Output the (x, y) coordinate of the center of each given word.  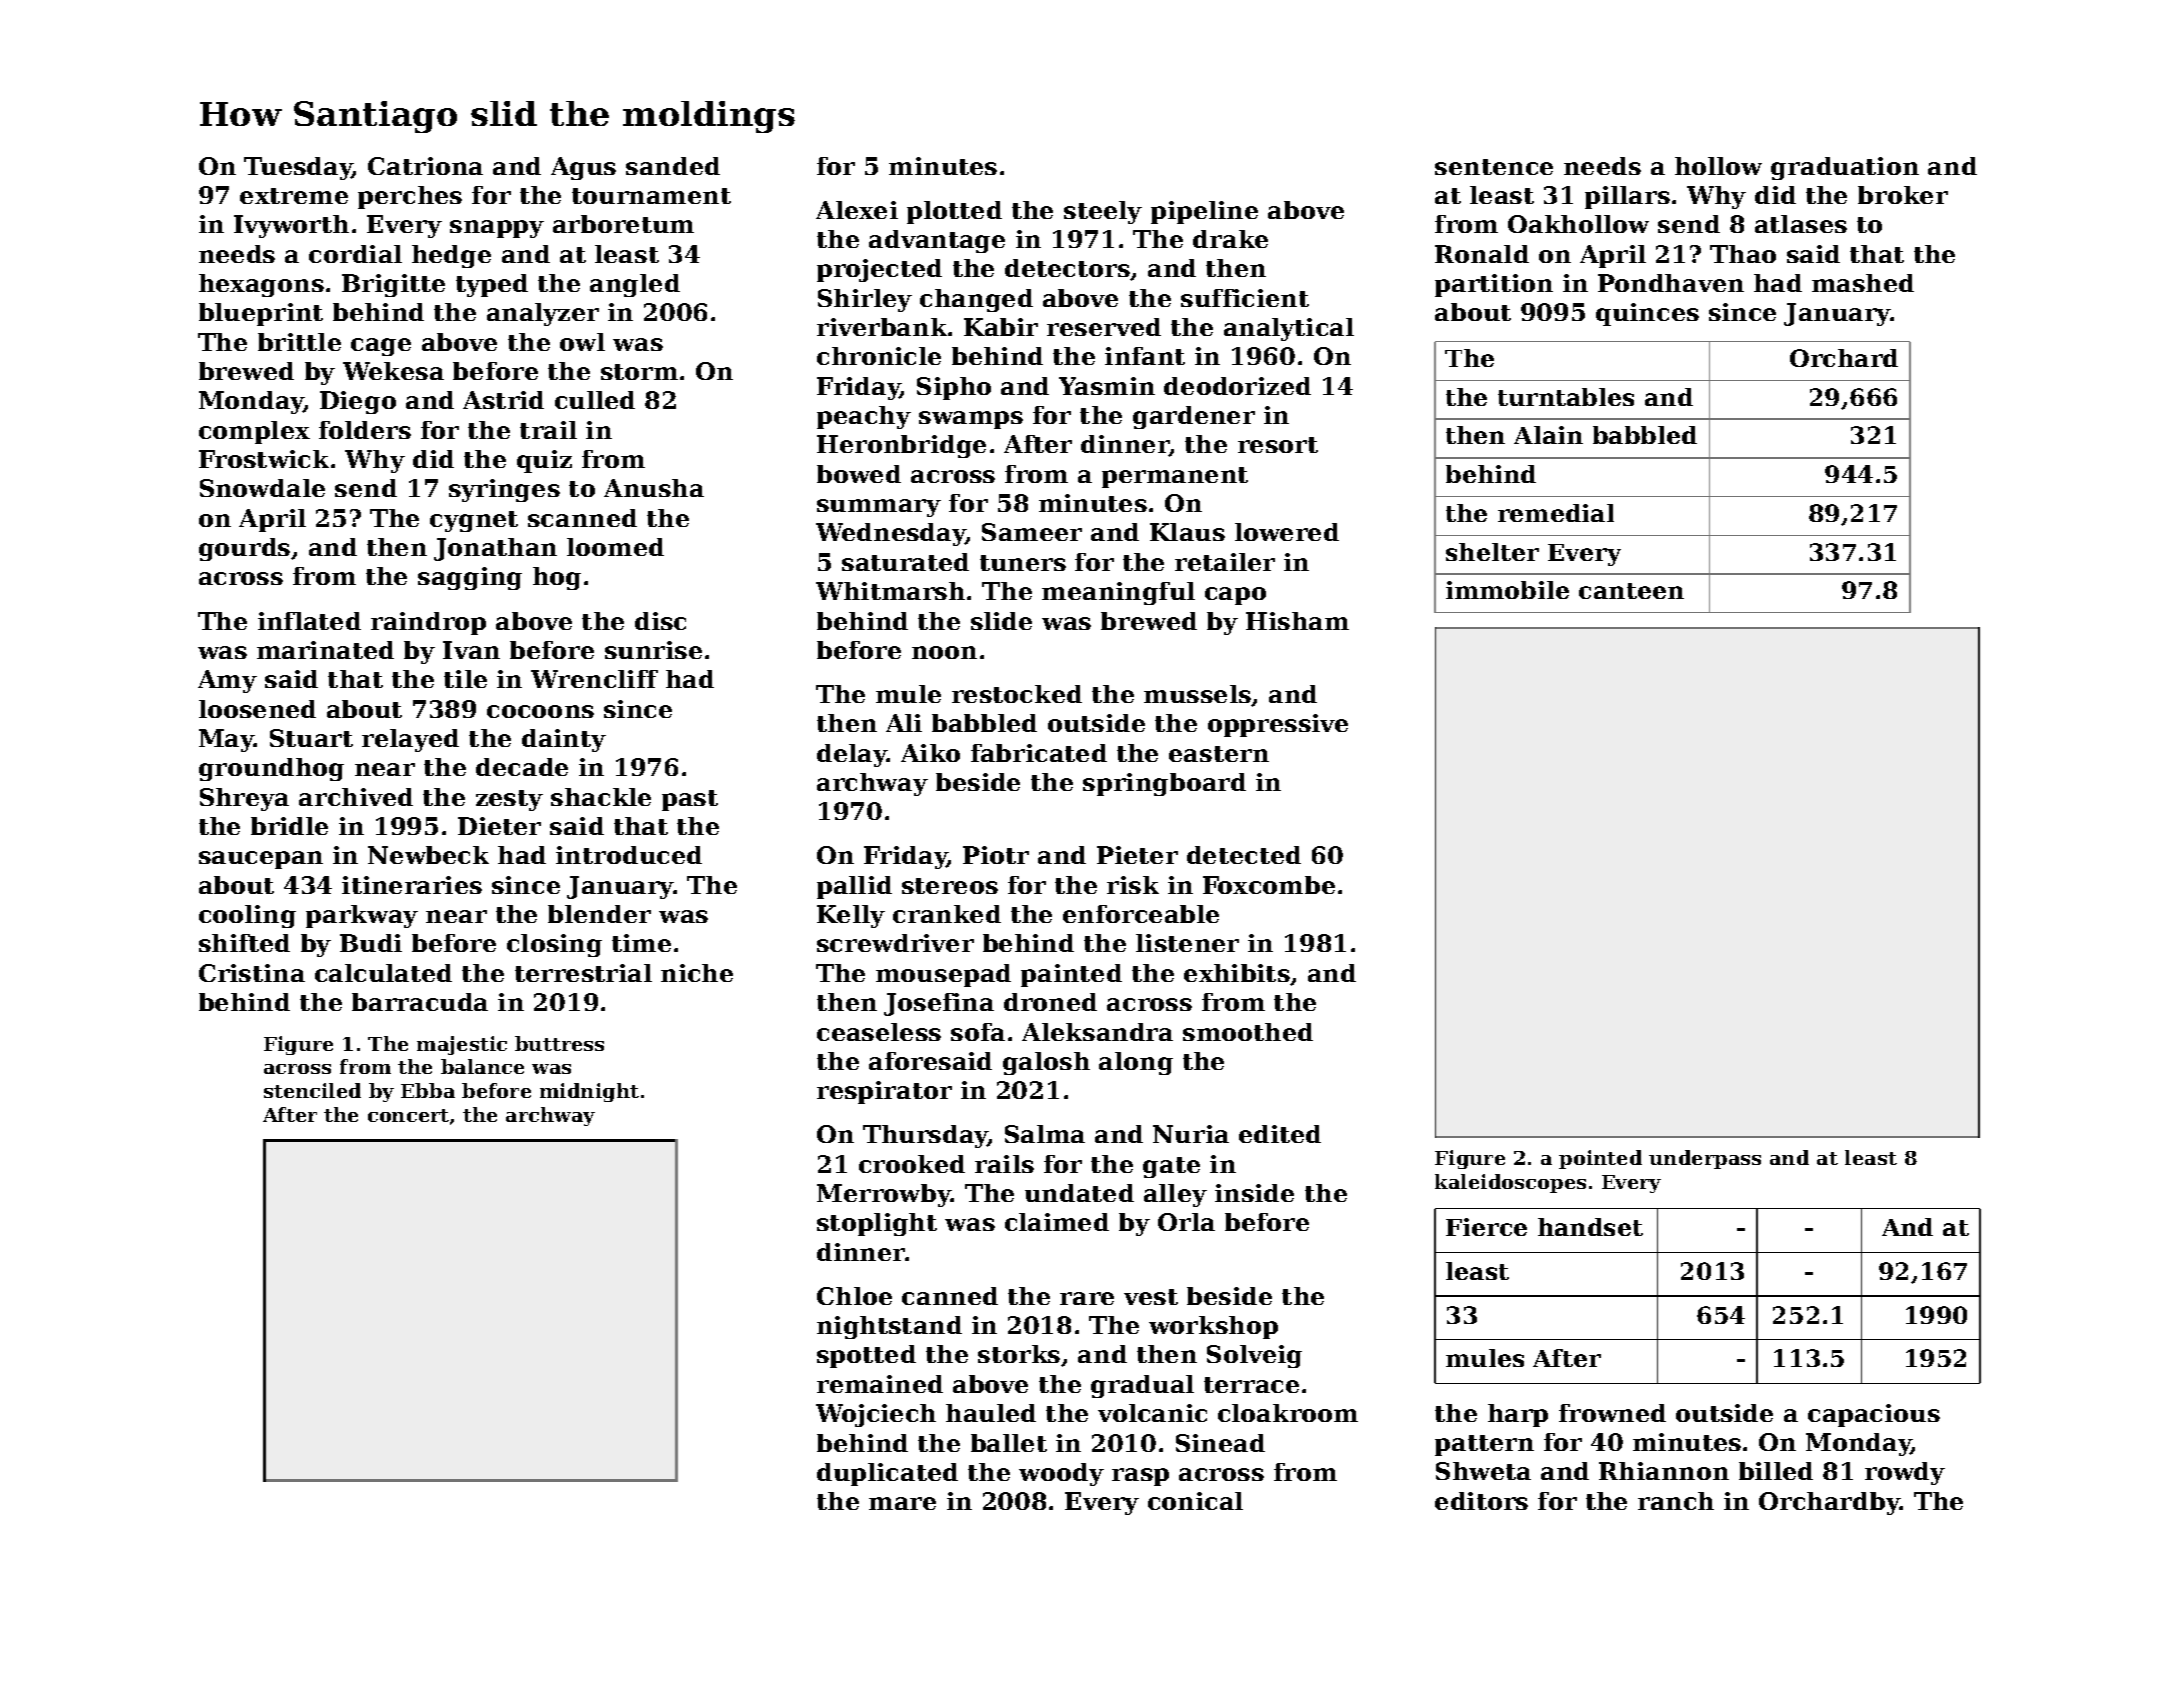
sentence (1494, 167)
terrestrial (583, 973)
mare (902, 1503)
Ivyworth (291, 226)
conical (1195, 1501)
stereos (950, 886)
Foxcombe (1269, 885)
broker (1903, 195)
